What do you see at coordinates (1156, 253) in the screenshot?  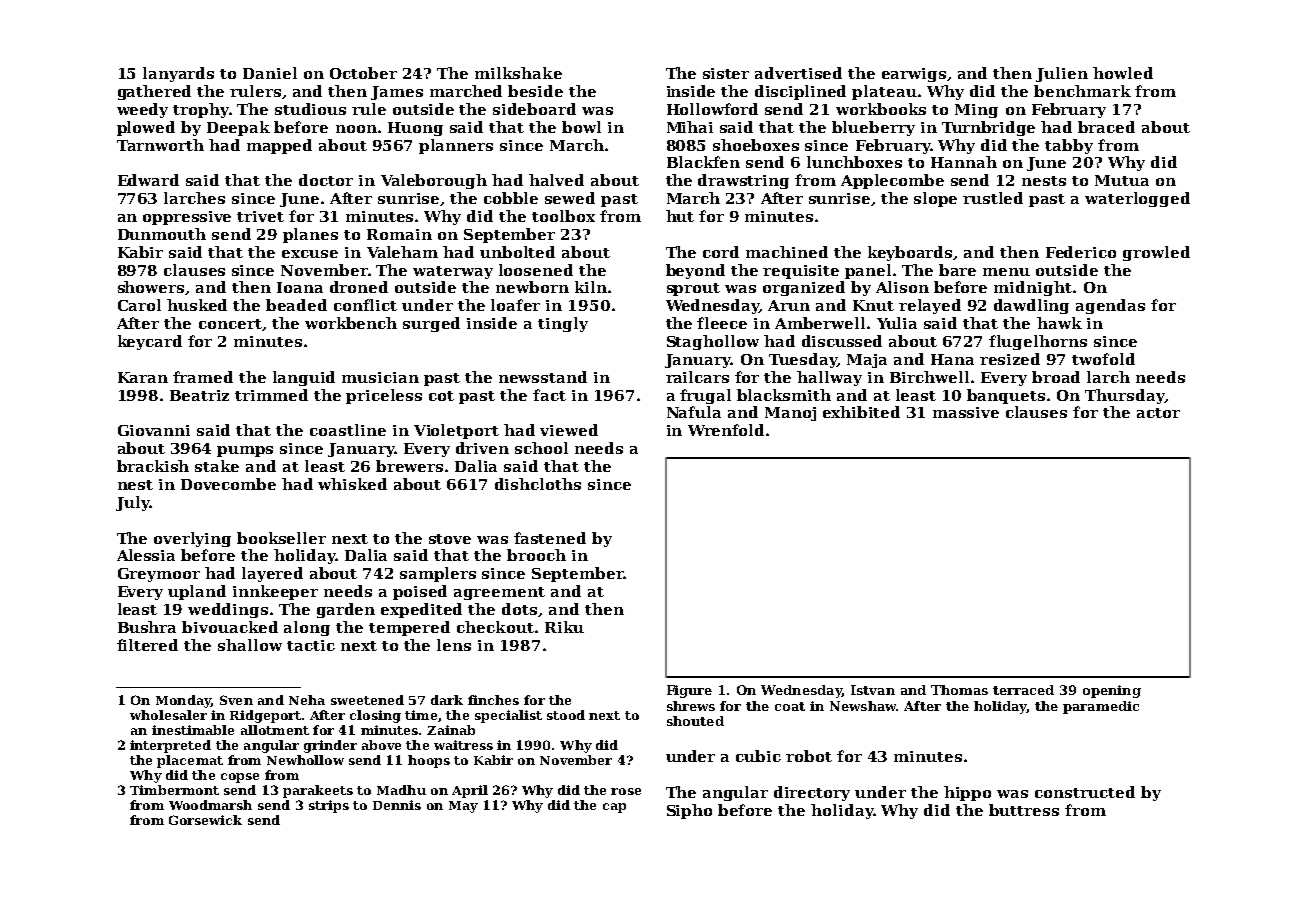 I see `growled` at bounding box center [1156, 253].
